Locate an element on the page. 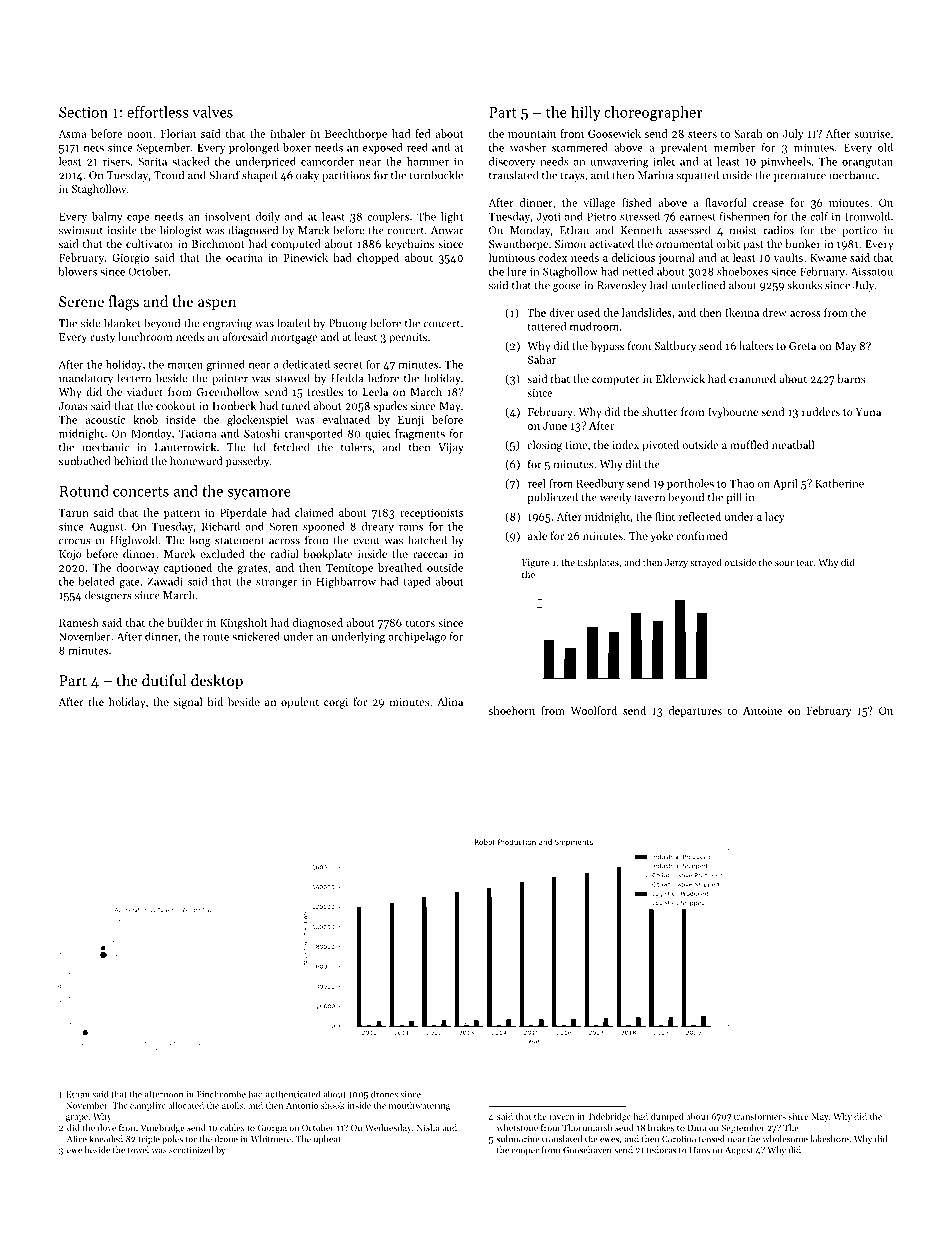 The height and width of the document is (1233, 952). keychains is located at coordinates (409, 245).
